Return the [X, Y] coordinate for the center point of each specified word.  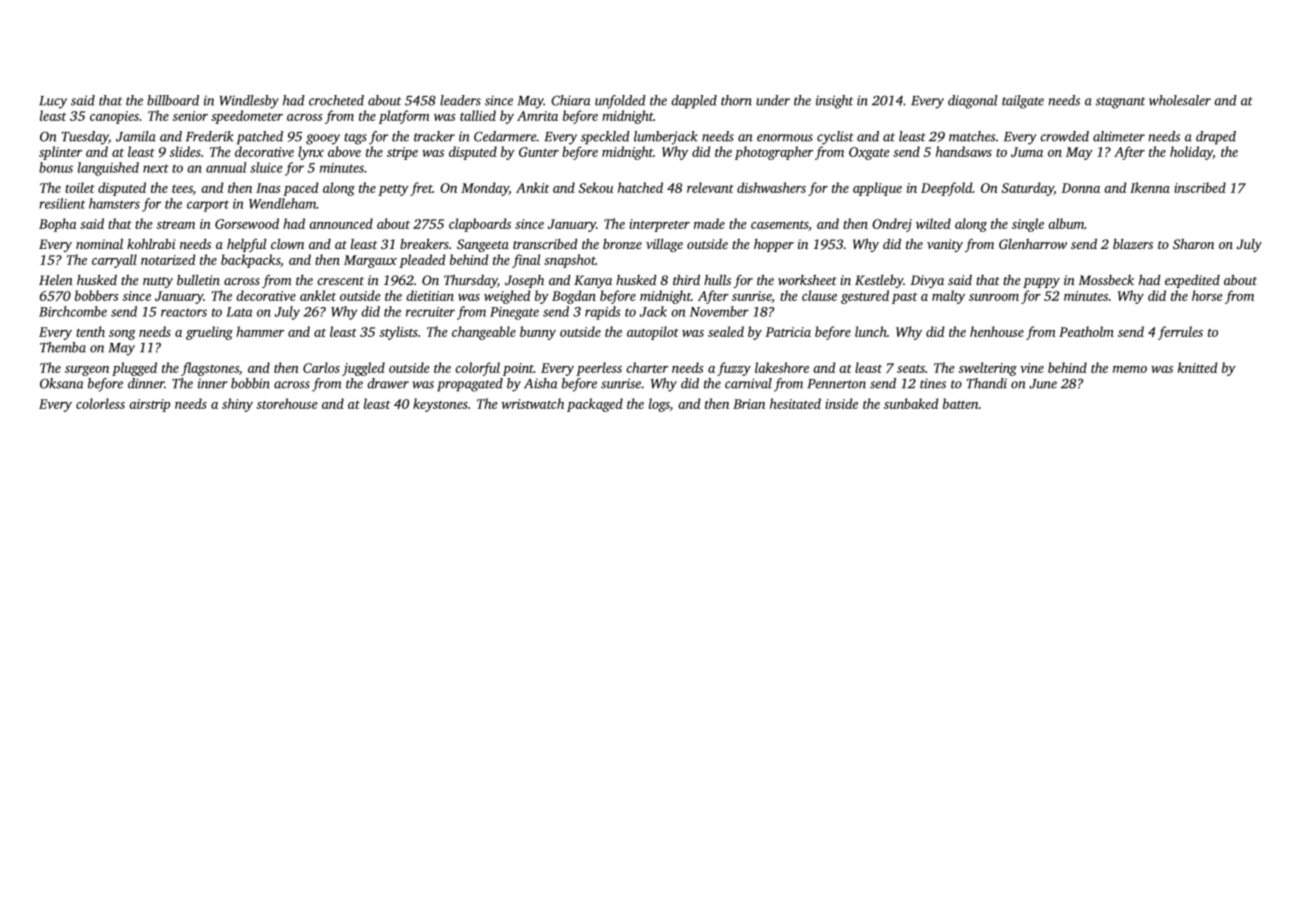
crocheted [336, 100]
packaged [595, 405]
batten [961, 403]
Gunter [539, 152]
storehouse [287, 403]
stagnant [1120, 103]
